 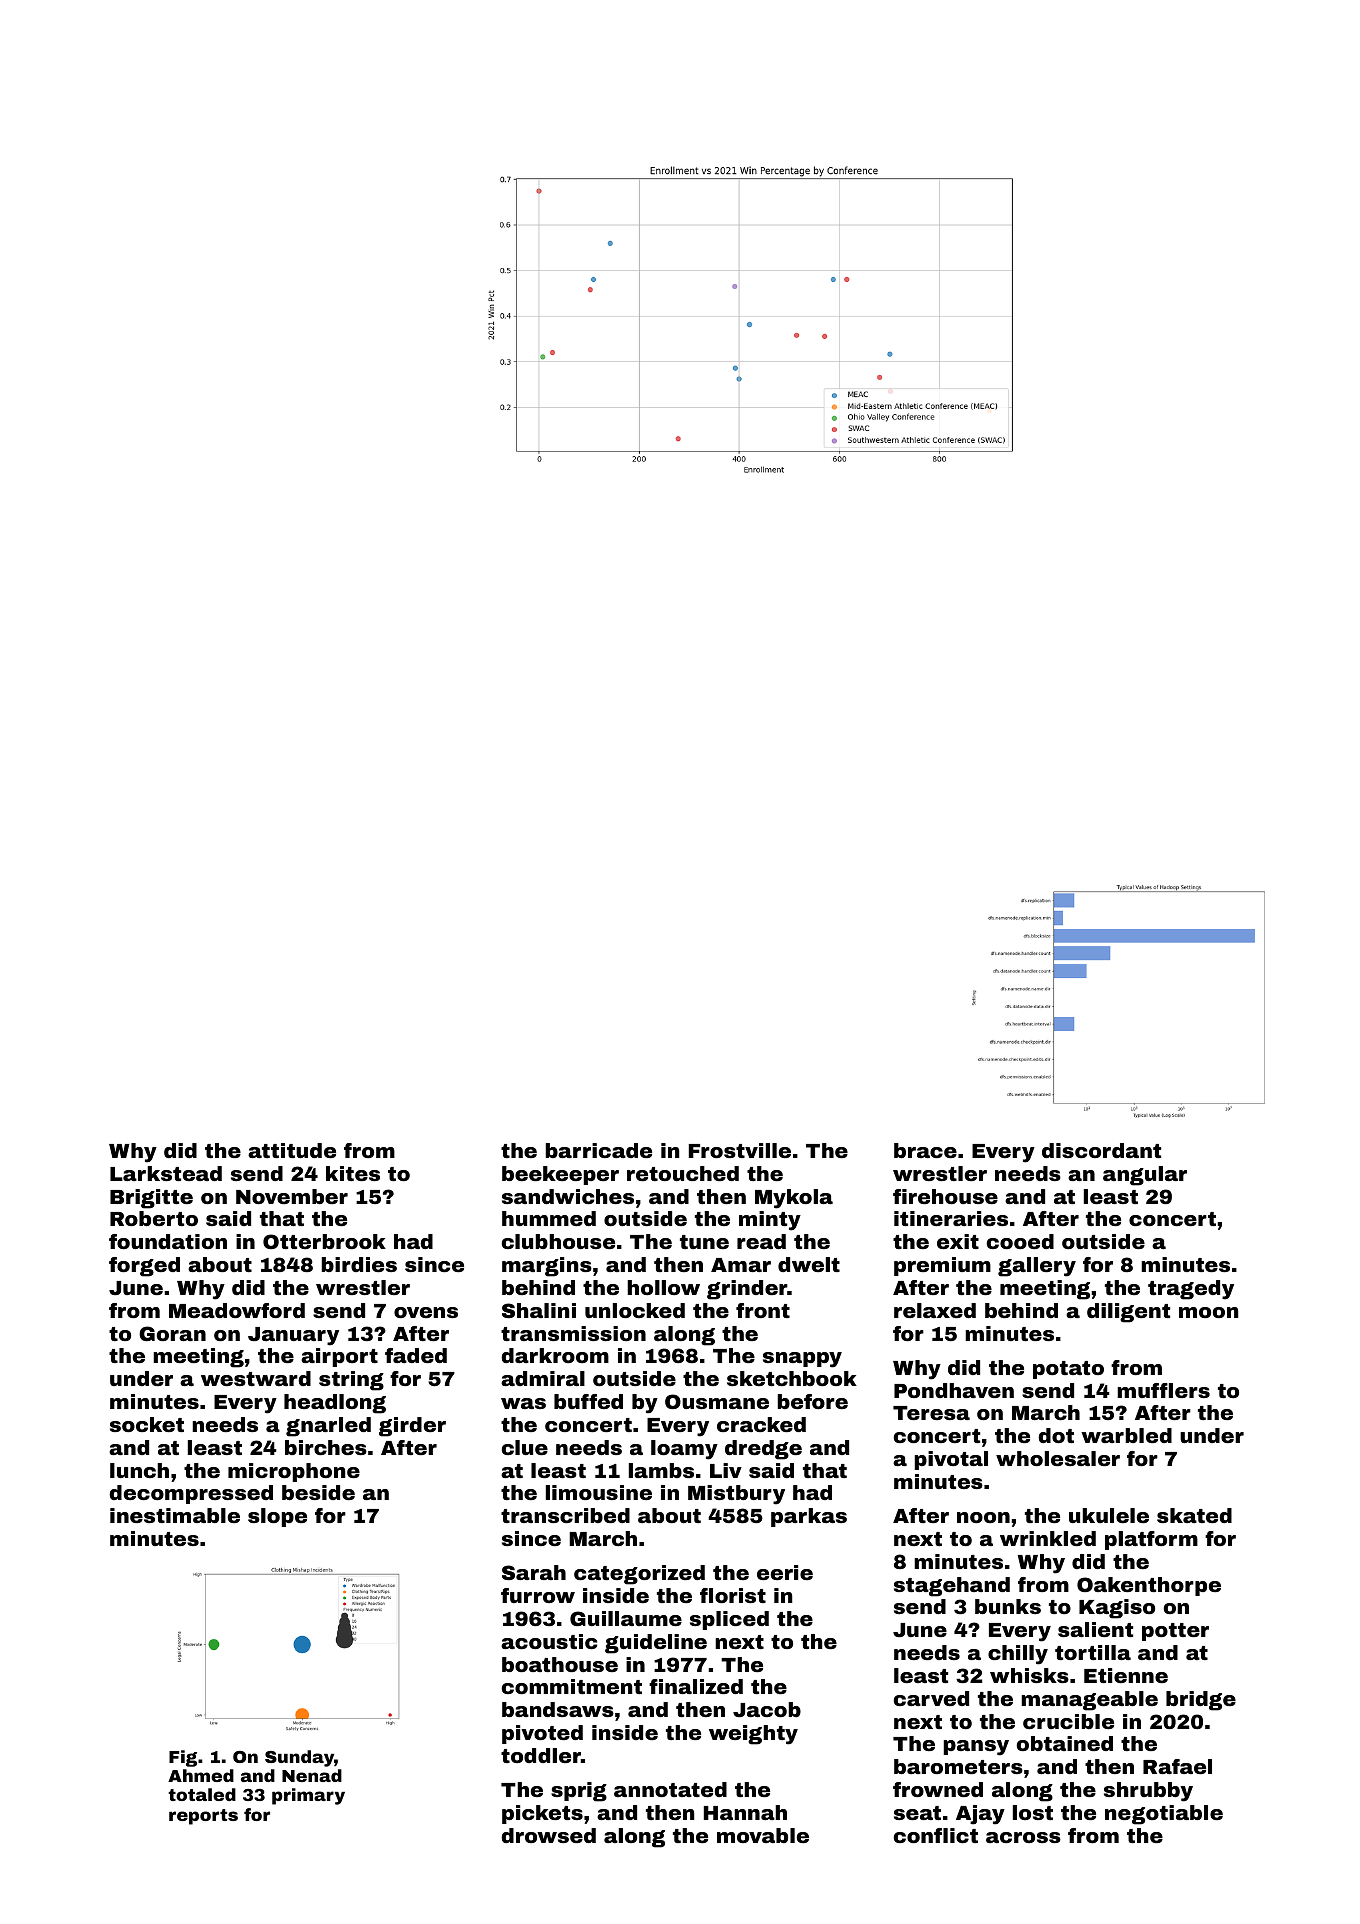 I want to click on barricade, so click(x=598, y=1150).
